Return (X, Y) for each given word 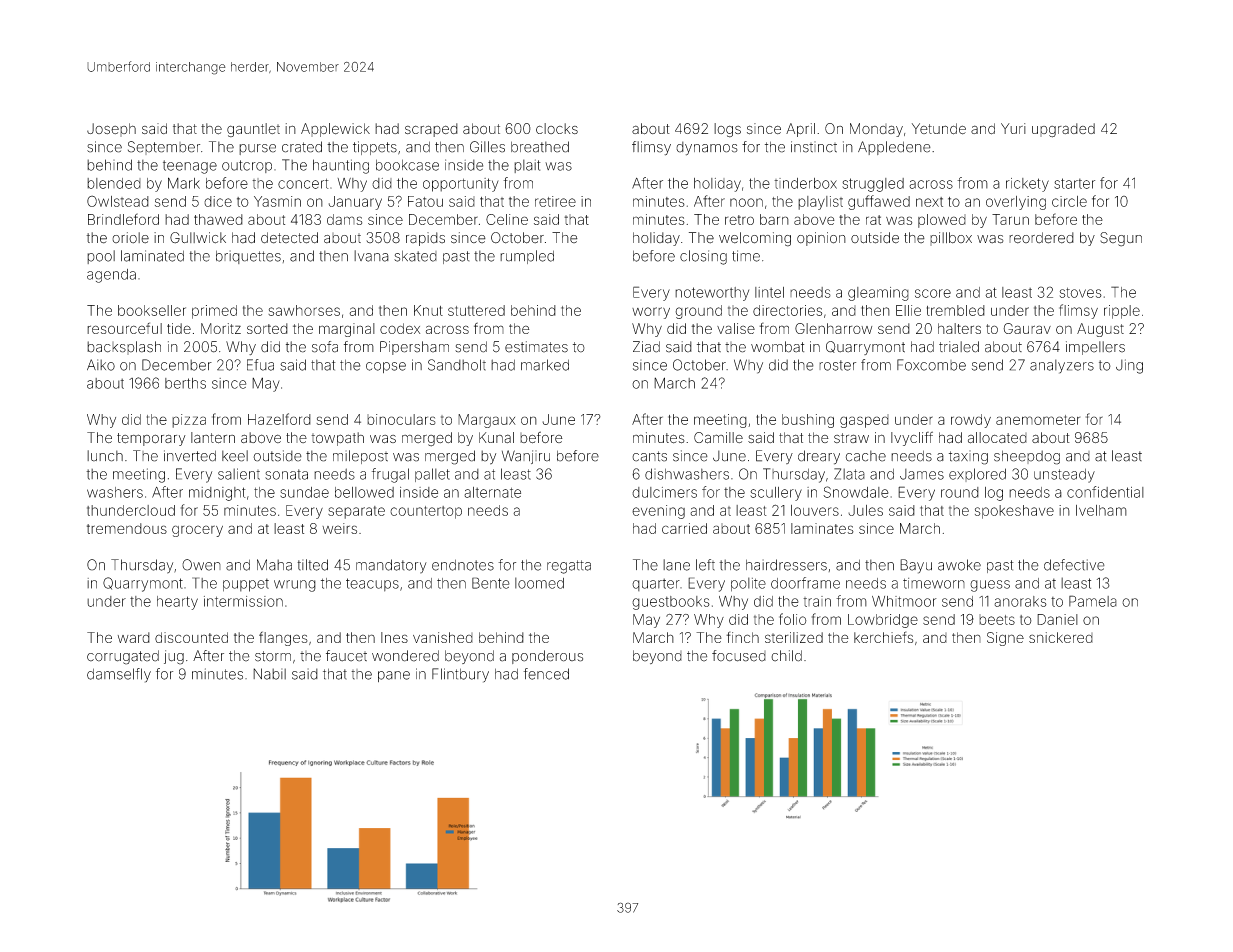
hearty (177, 603)
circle (1069, 201)
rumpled (527, 257)
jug (174, 657)
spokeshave (1014, 512)
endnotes (463, 565)
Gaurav (1027, 328)
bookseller (152, 310)
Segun (1121, 239)
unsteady (1064, 475)
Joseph (111, 130)
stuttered (476, 310)
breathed (540, 147)
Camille (718, 438)
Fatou (425, 201)
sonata (286, 474)
